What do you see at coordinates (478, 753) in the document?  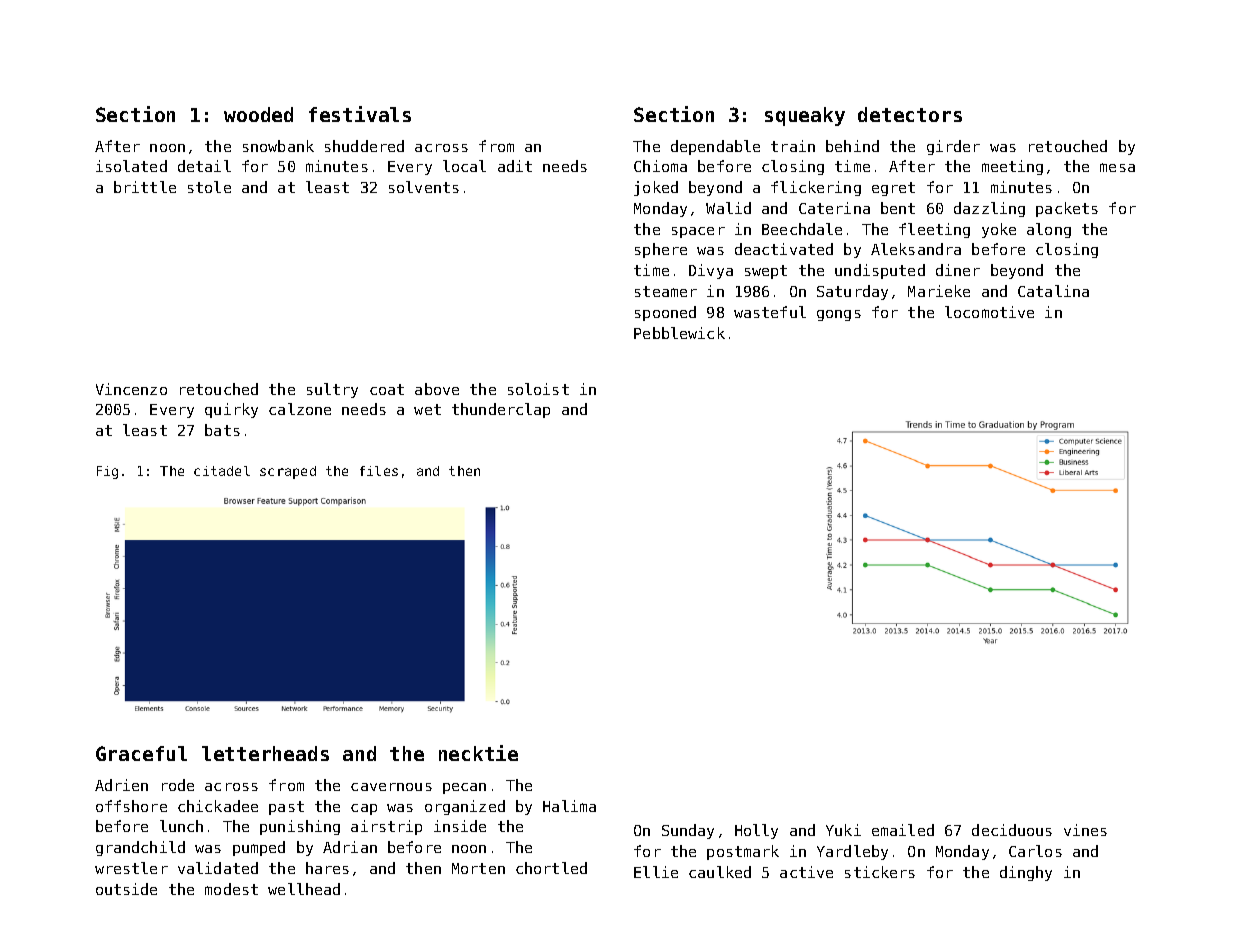 I see `necktie` at bounding box center [478, 753].
